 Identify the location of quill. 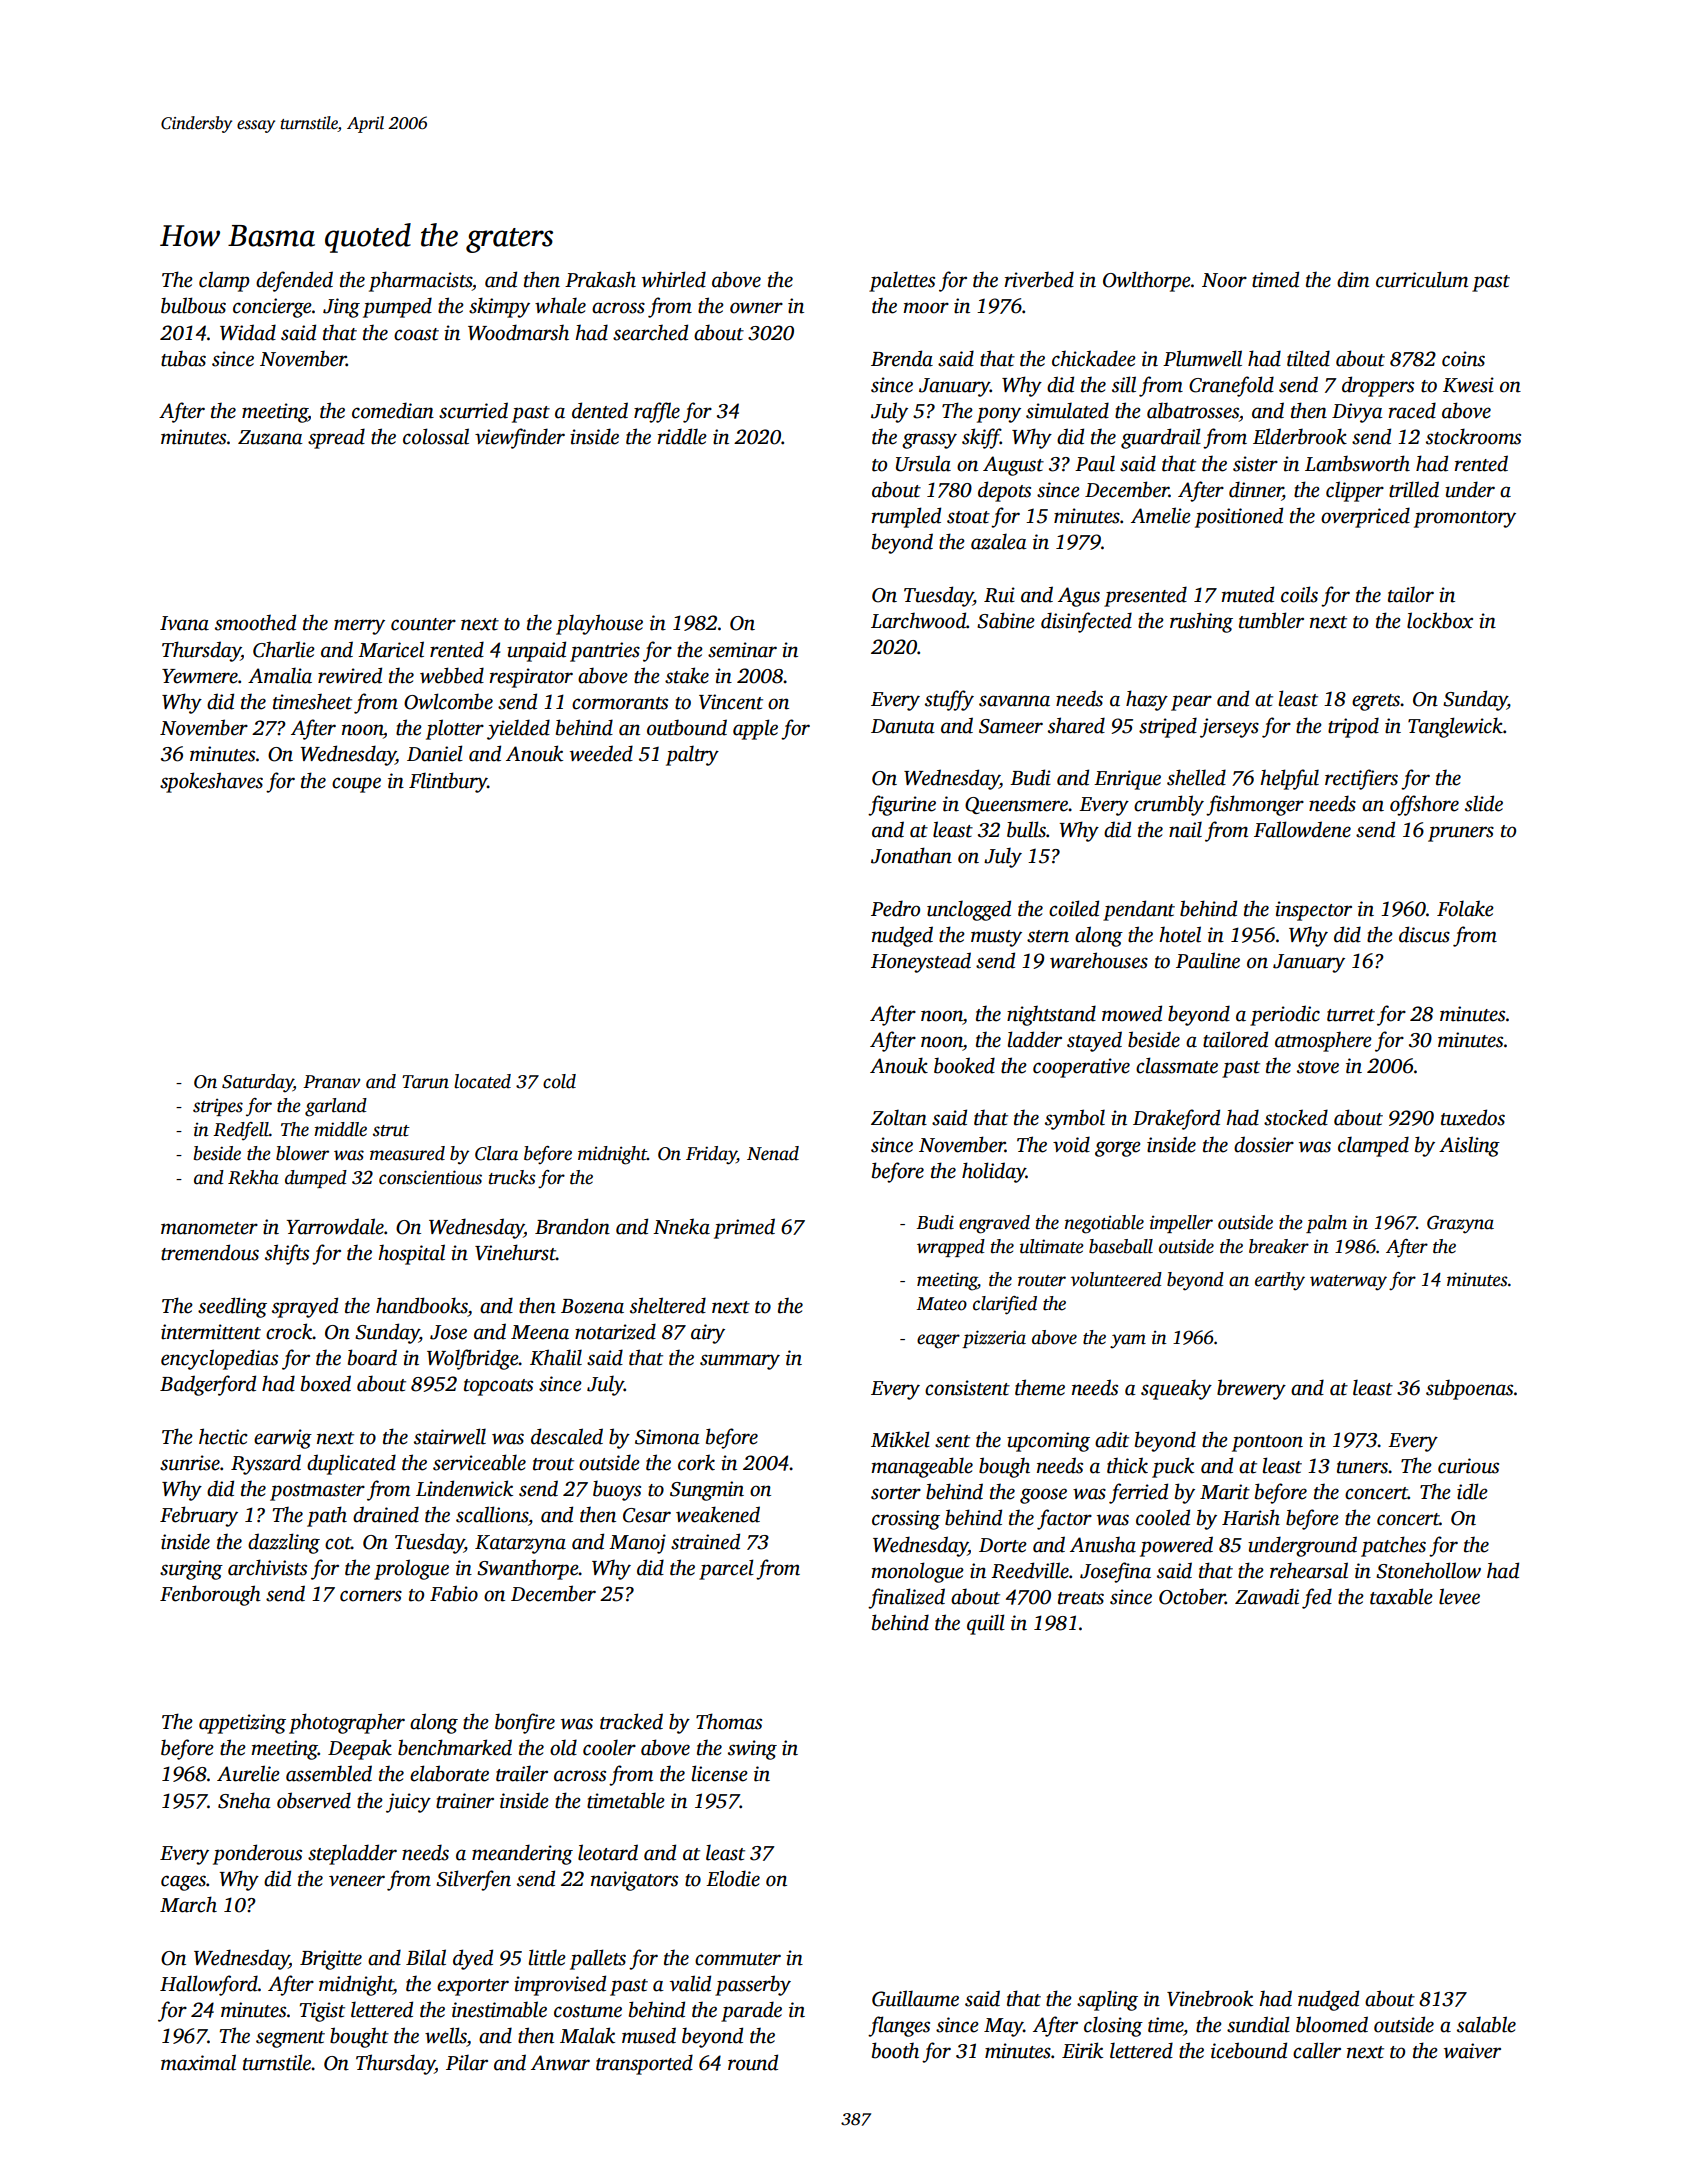
(986, 1624).
